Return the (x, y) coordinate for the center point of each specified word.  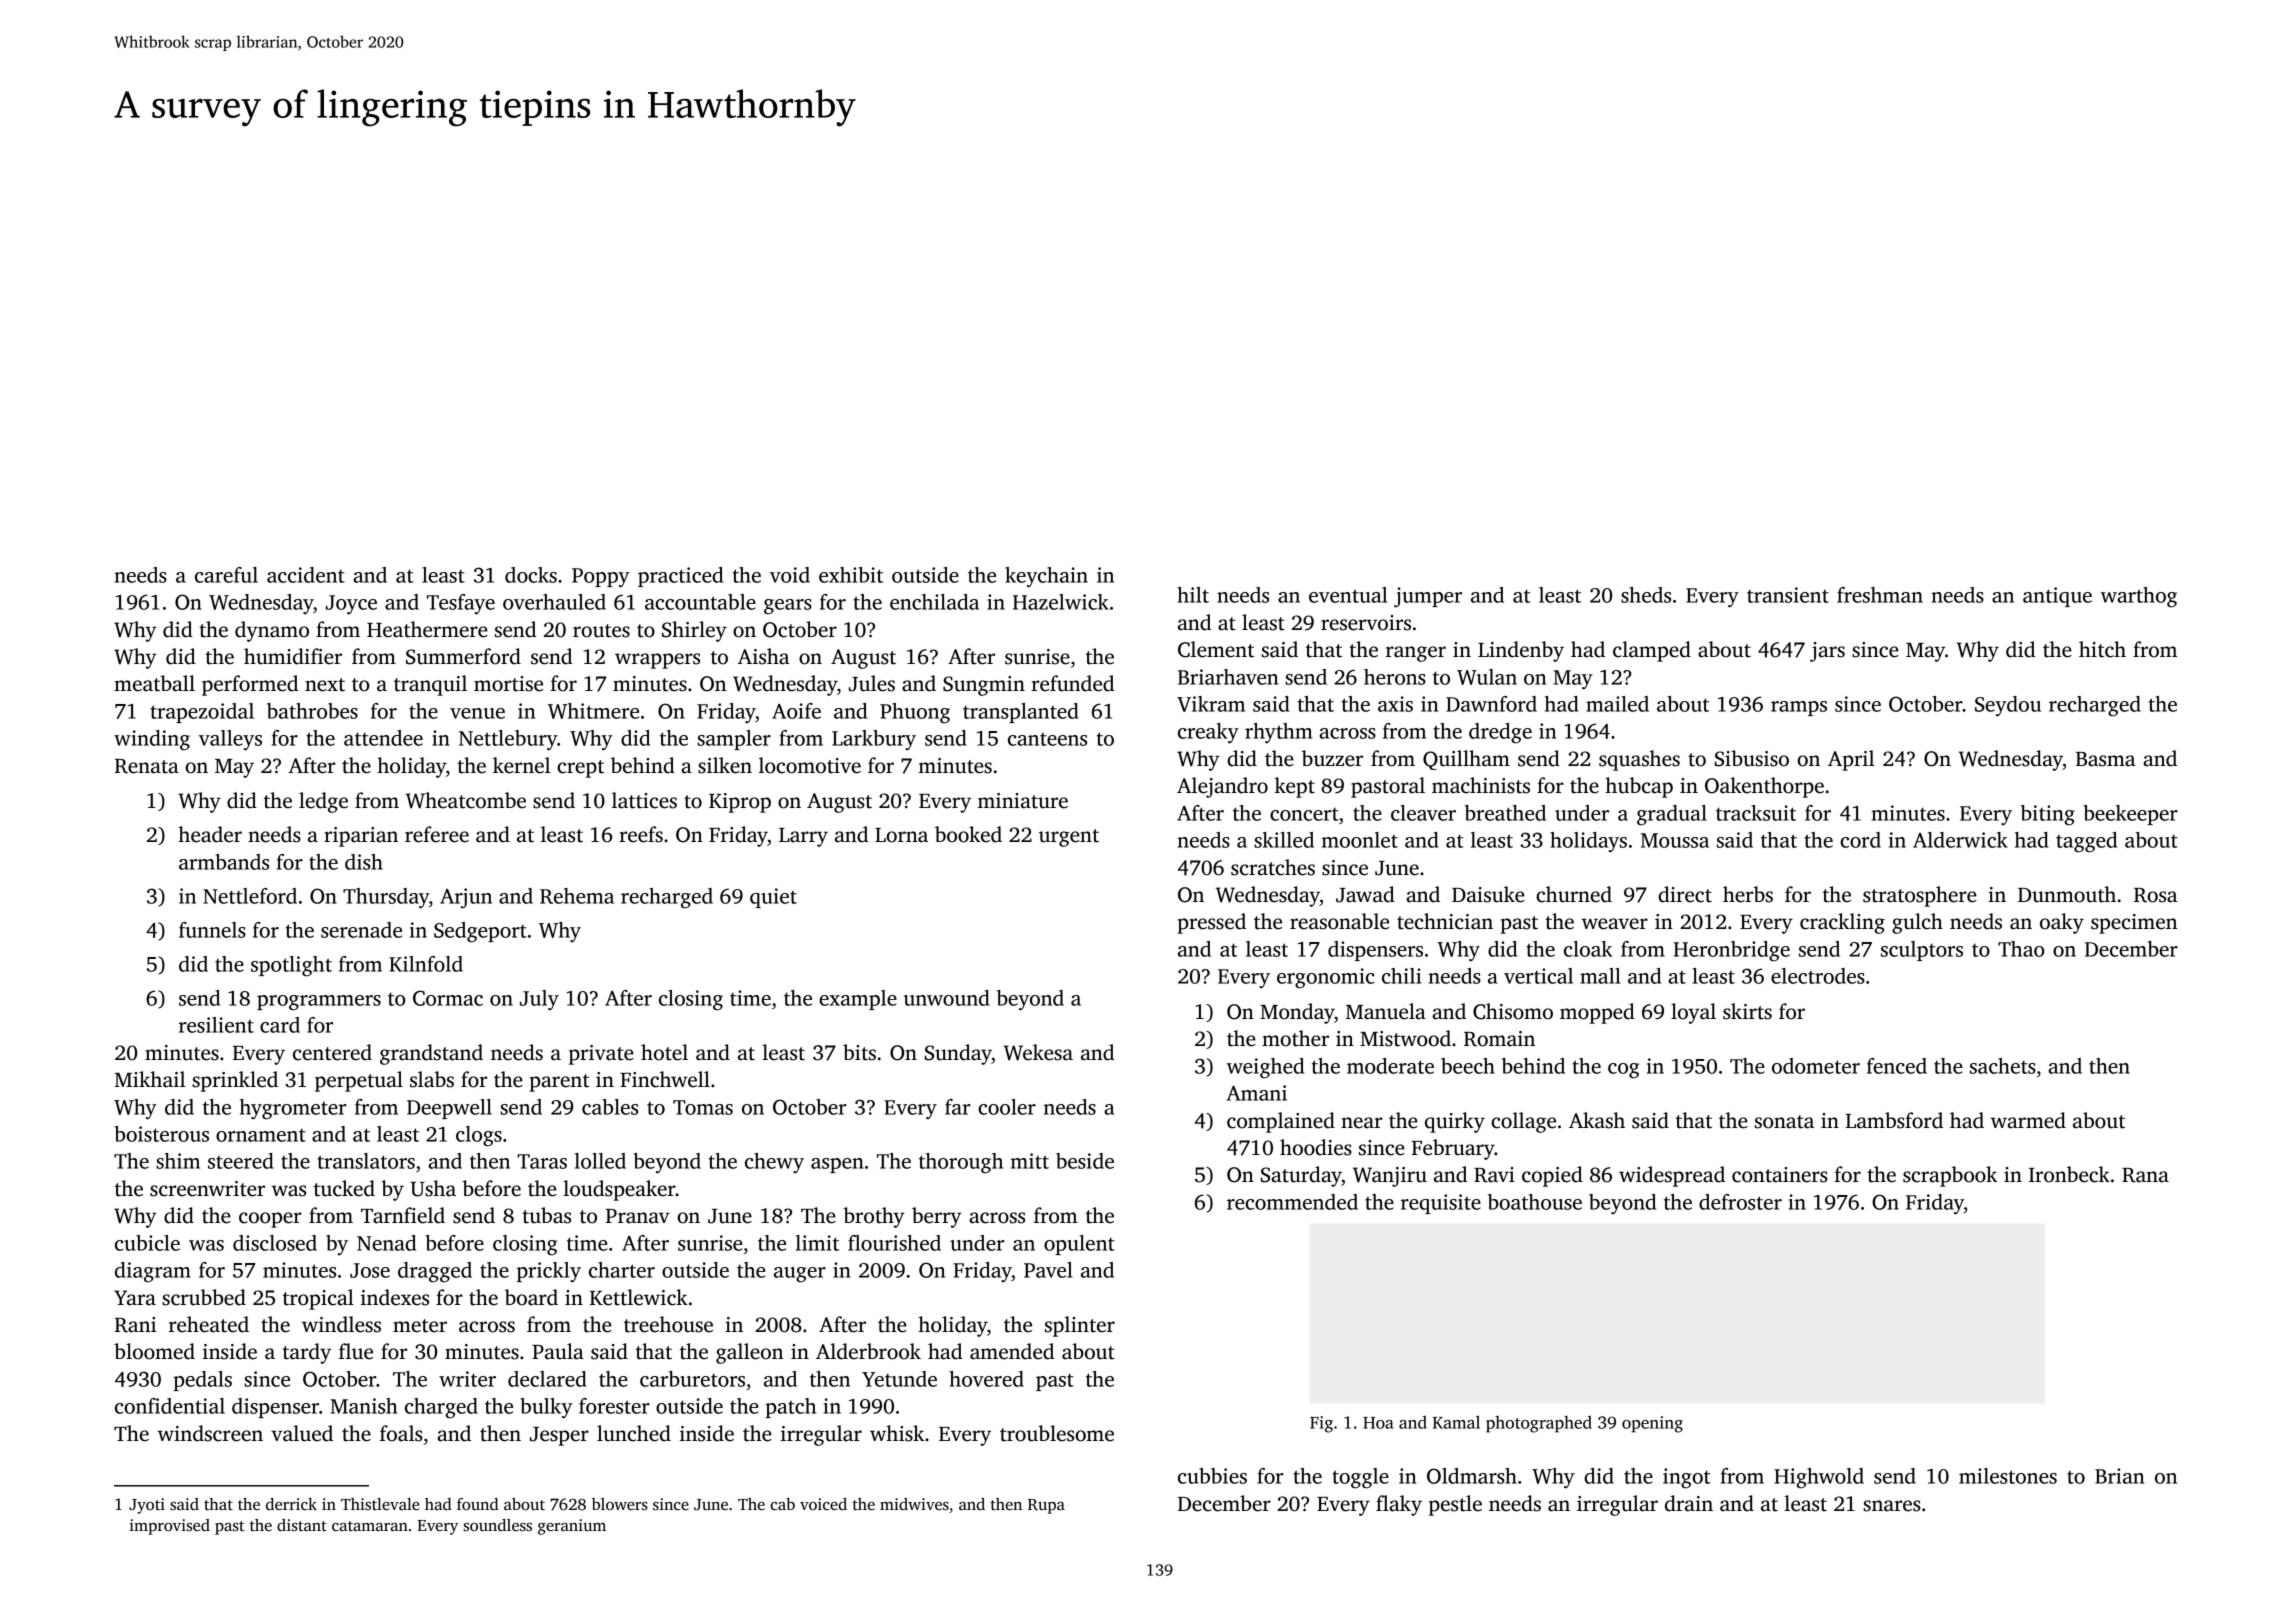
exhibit (851, 575)
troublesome (1057, 1433)
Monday (1297, 1013)
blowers (620, 1504)
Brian (2119, 1476)
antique (2057, 597)
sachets (2003, 1066)
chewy (774, 1163)
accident (306, 575)
